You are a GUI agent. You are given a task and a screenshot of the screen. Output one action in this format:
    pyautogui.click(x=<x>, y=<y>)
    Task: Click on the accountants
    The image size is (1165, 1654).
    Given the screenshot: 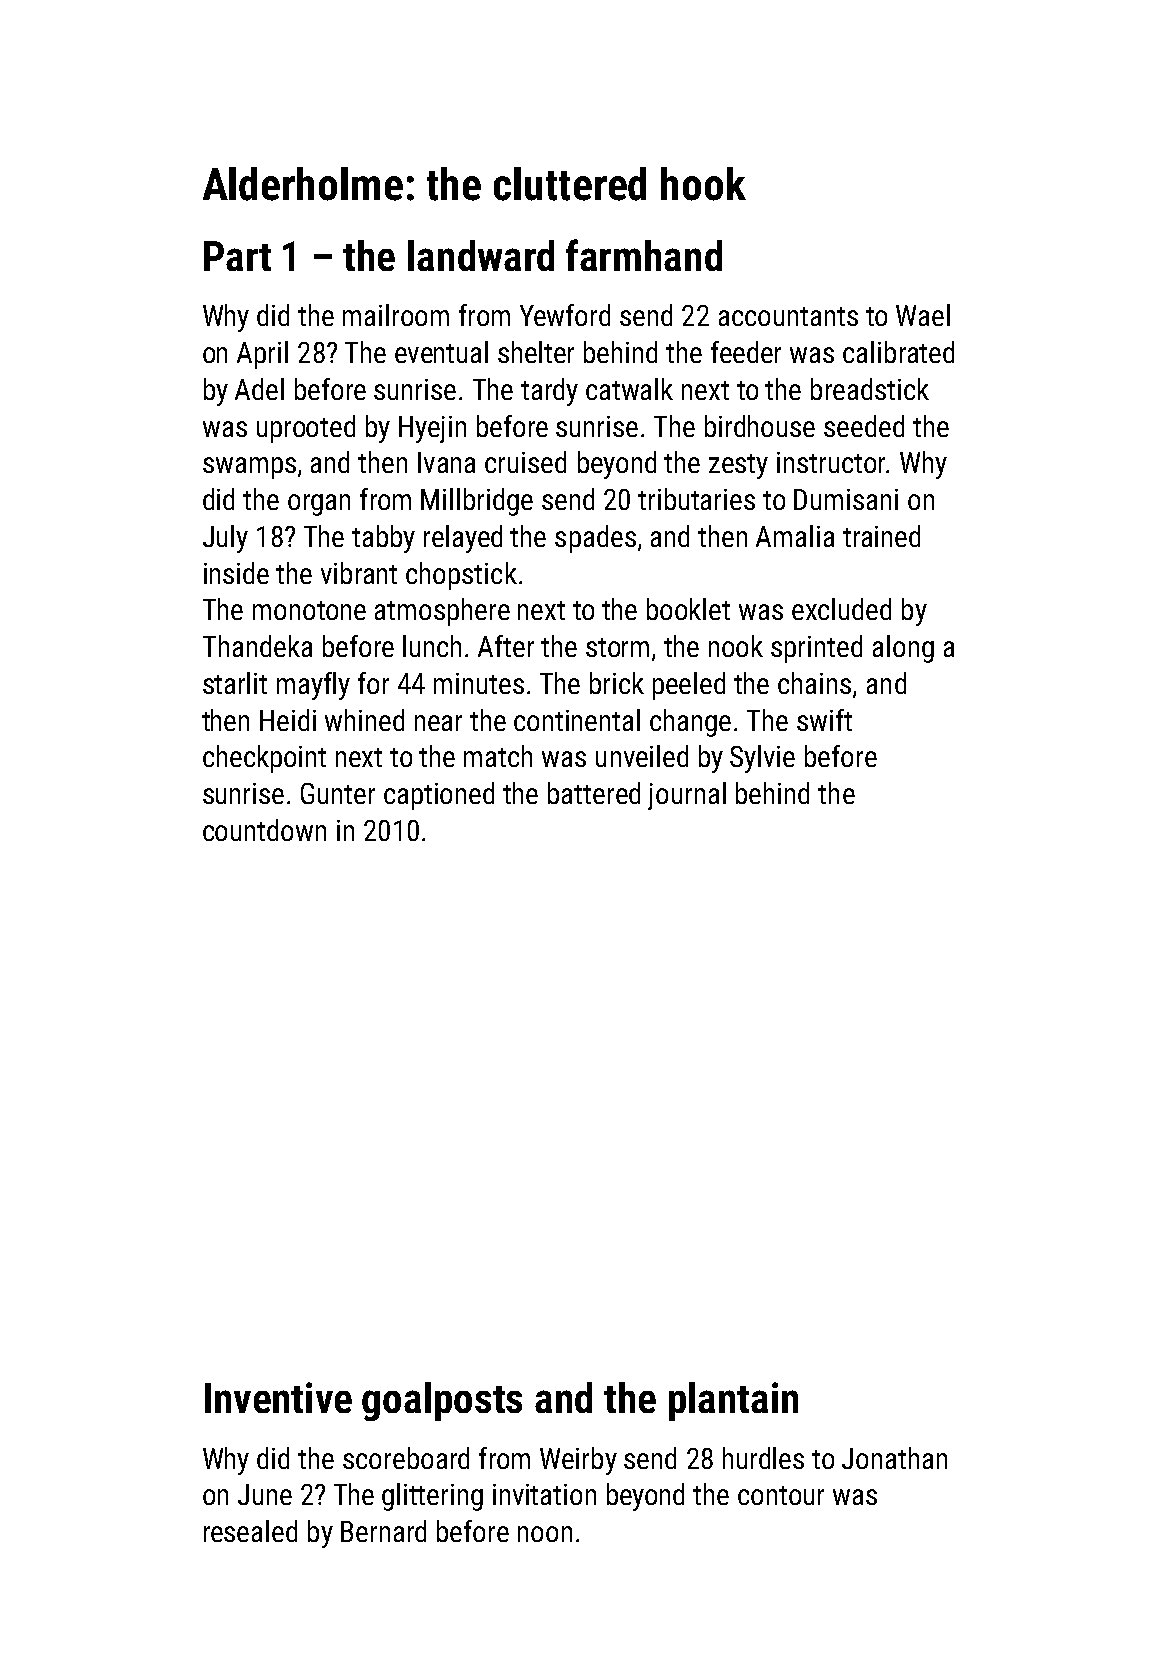 What is the action you would take?
    pyautogui.click(x=788, y=316)
